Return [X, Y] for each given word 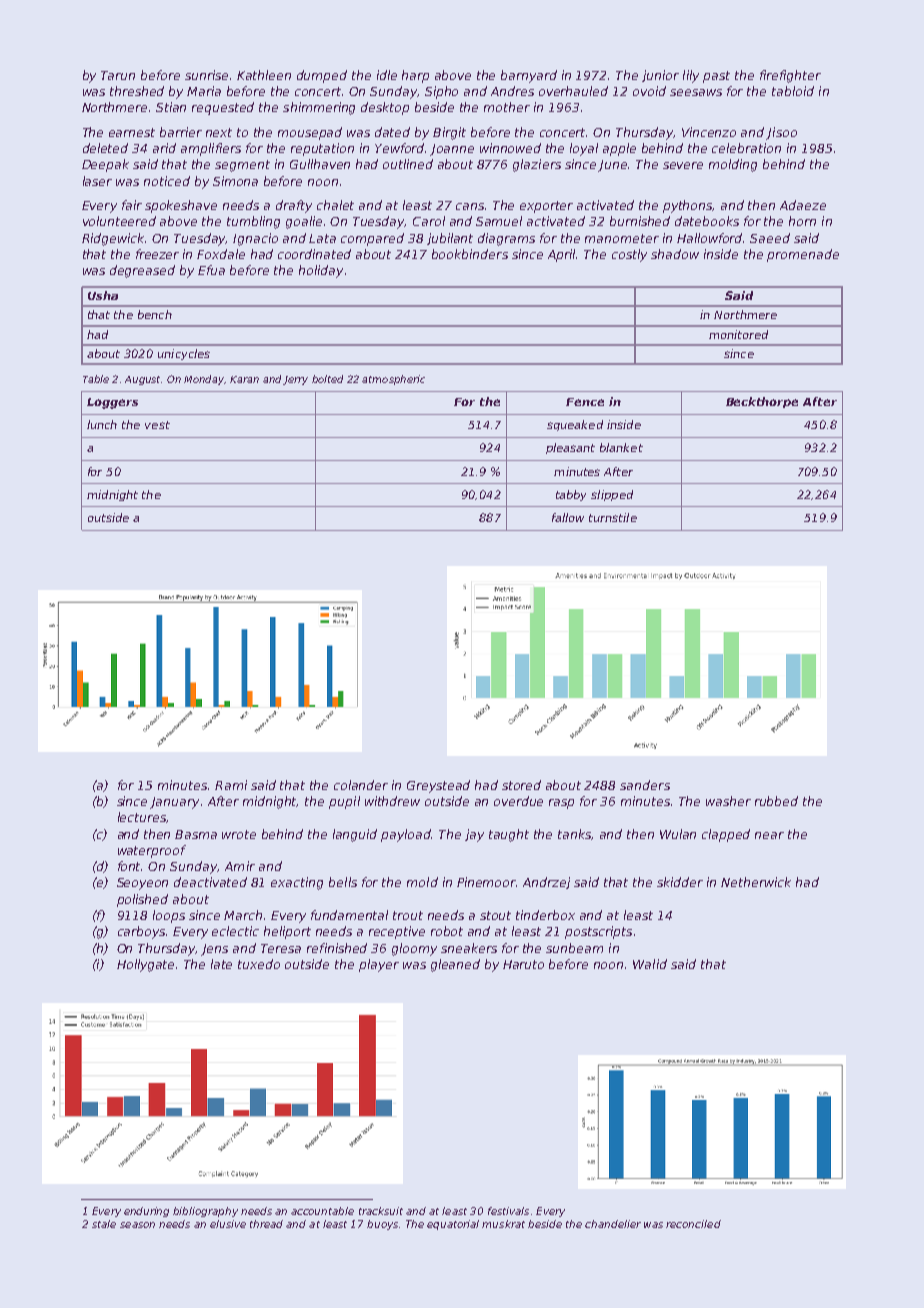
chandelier [613, 1224]
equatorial [453, 1225]
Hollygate [145, 965]
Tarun [118, 75]
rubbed [776, 801]
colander [361, 785]
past [716, 77]
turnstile [613, 517]
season [137, 1225]
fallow [568, 517]
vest [157, 425]
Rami [231, 785]
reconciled [693, 1224]
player [379, 965]
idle [387, 75]
